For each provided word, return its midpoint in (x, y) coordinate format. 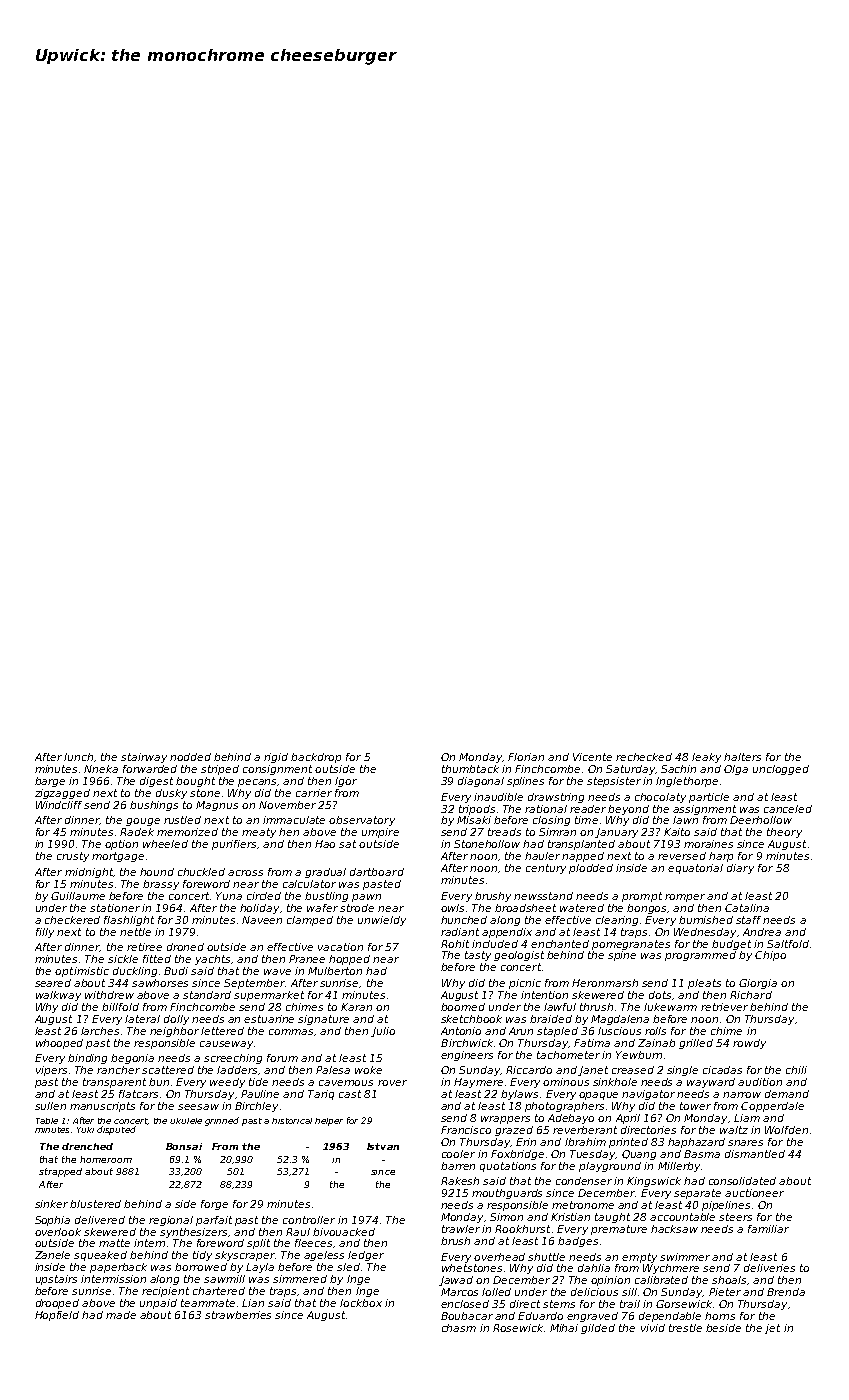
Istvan (383, 1146)
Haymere (478, 1083)
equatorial (695, 869)
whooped (59, 1044)
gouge (143, 822)
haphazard (696, 1143)
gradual (325, 873)
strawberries (238, 1315)
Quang (639, 1155)
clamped (310, 921)
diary (740, 869)
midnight (89, 873)
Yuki (85, 1130)
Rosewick (518, 1328)
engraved (592, 1317)
